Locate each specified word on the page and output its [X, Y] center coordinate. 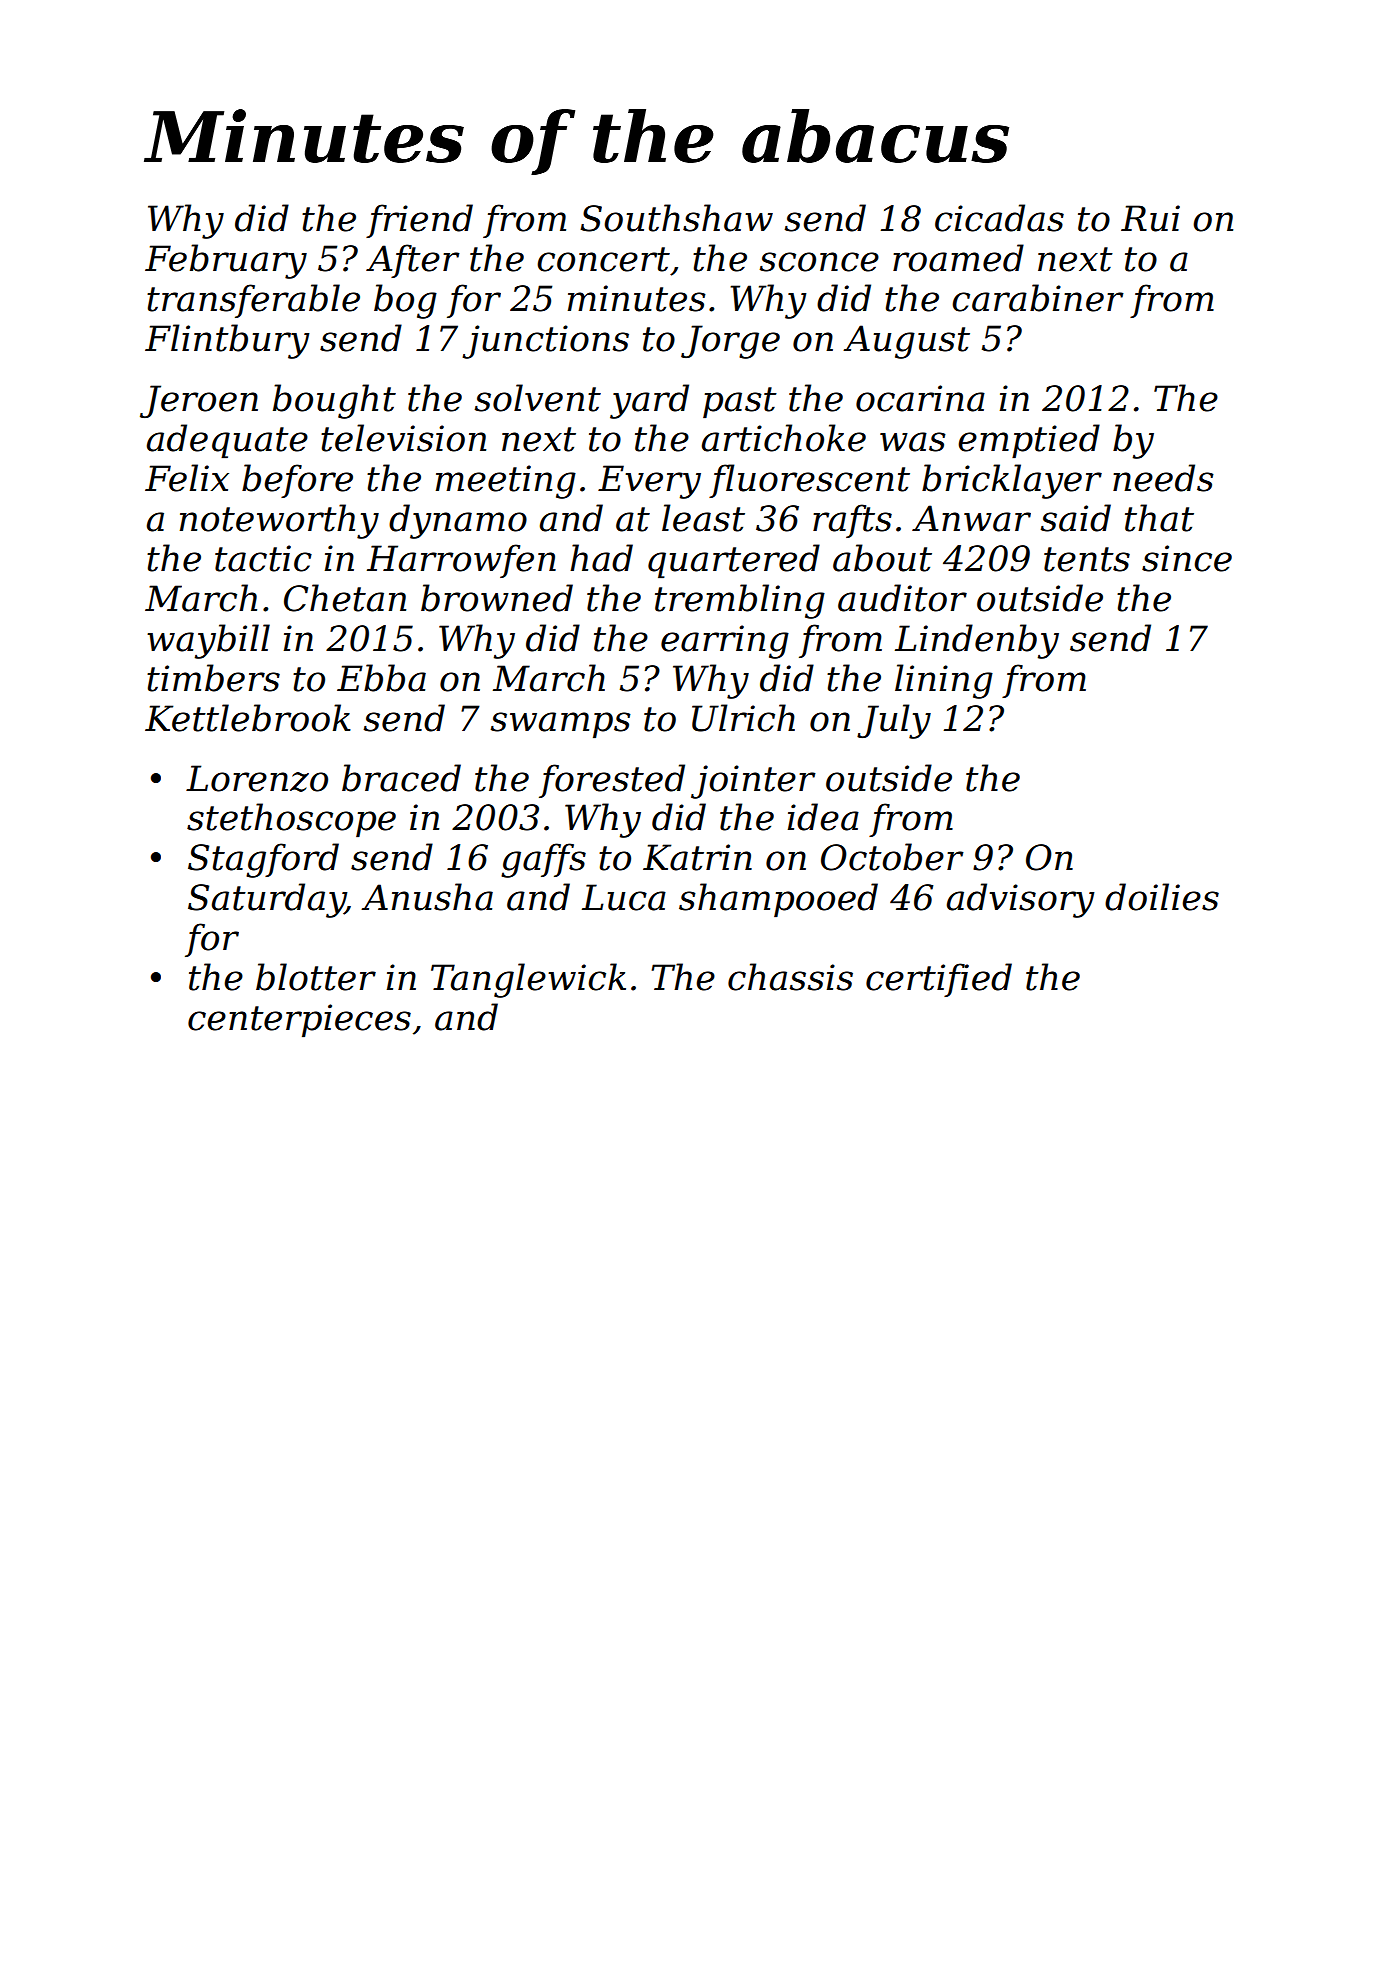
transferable [253, 301]
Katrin [697, 857]
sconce [819, 262]
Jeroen [199, 401]
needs [1163, 478]
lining [944, 681]
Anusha [427, 897]
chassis [790, 977]
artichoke [784, 438]
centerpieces [299, 1021]
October [892, 857]
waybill [208, 641]
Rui [1150, 218]
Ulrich [743, 718]
